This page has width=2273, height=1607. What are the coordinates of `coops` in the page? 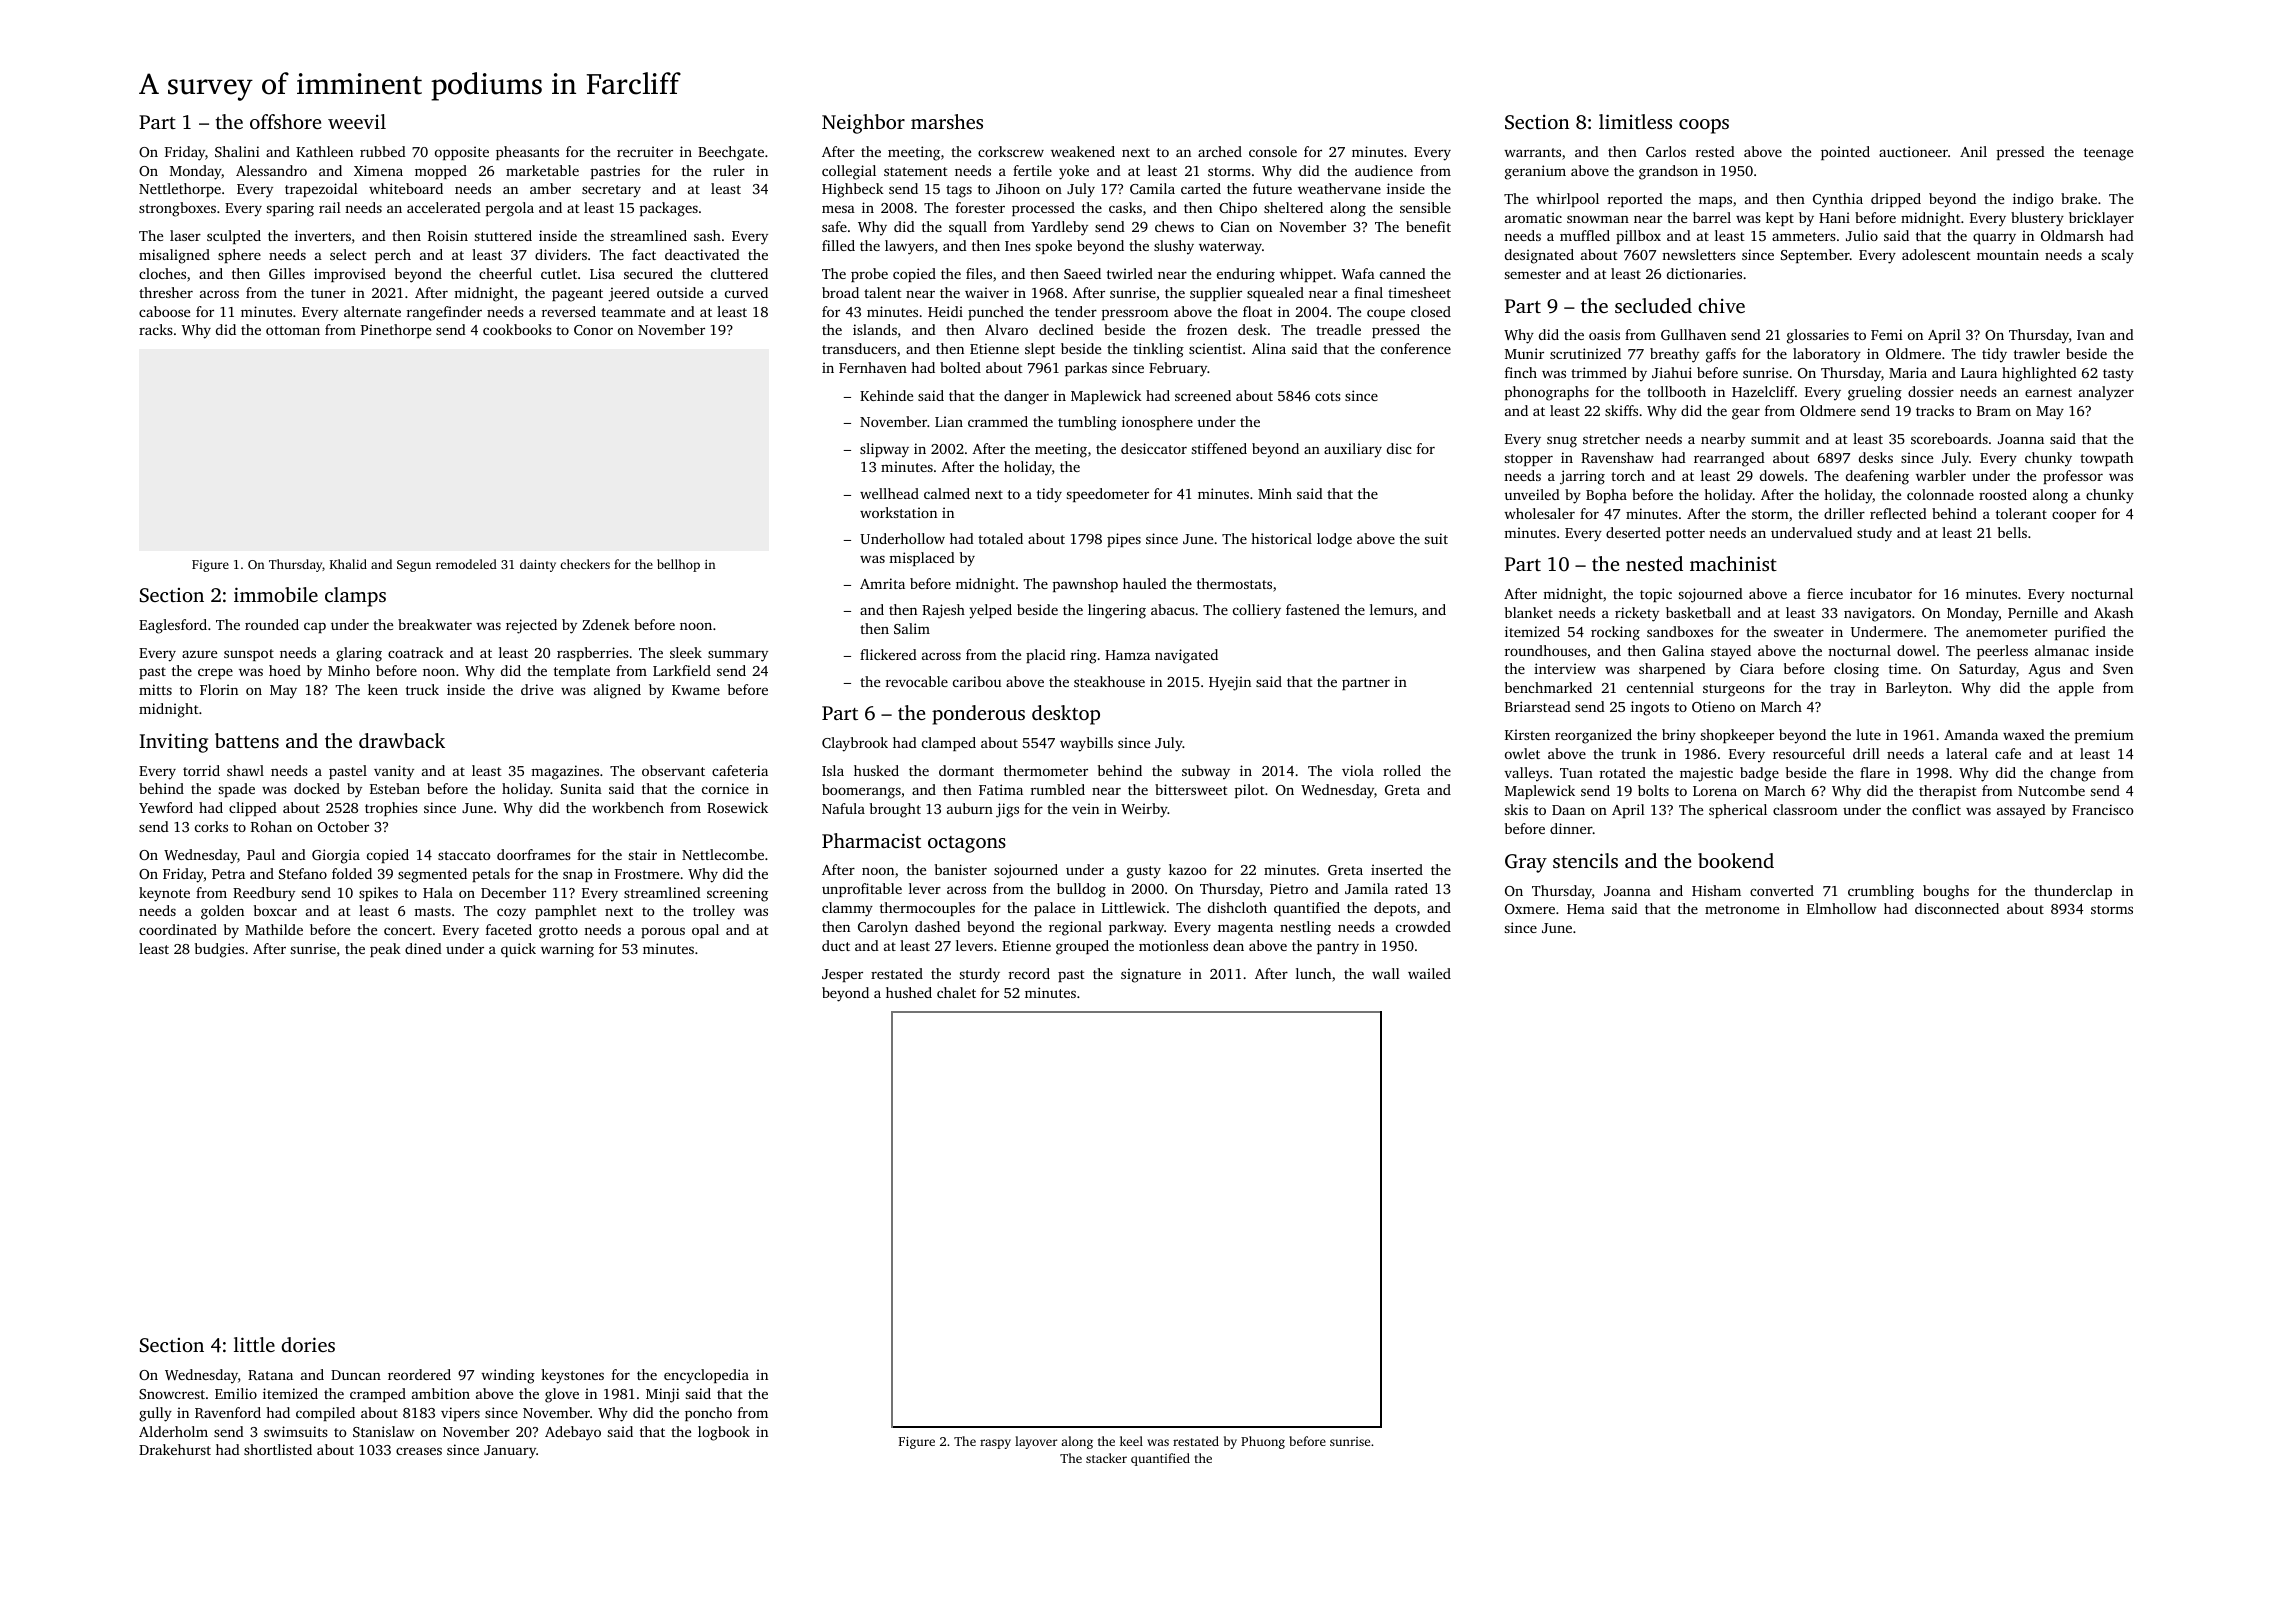 It's located at (1704, 126).
